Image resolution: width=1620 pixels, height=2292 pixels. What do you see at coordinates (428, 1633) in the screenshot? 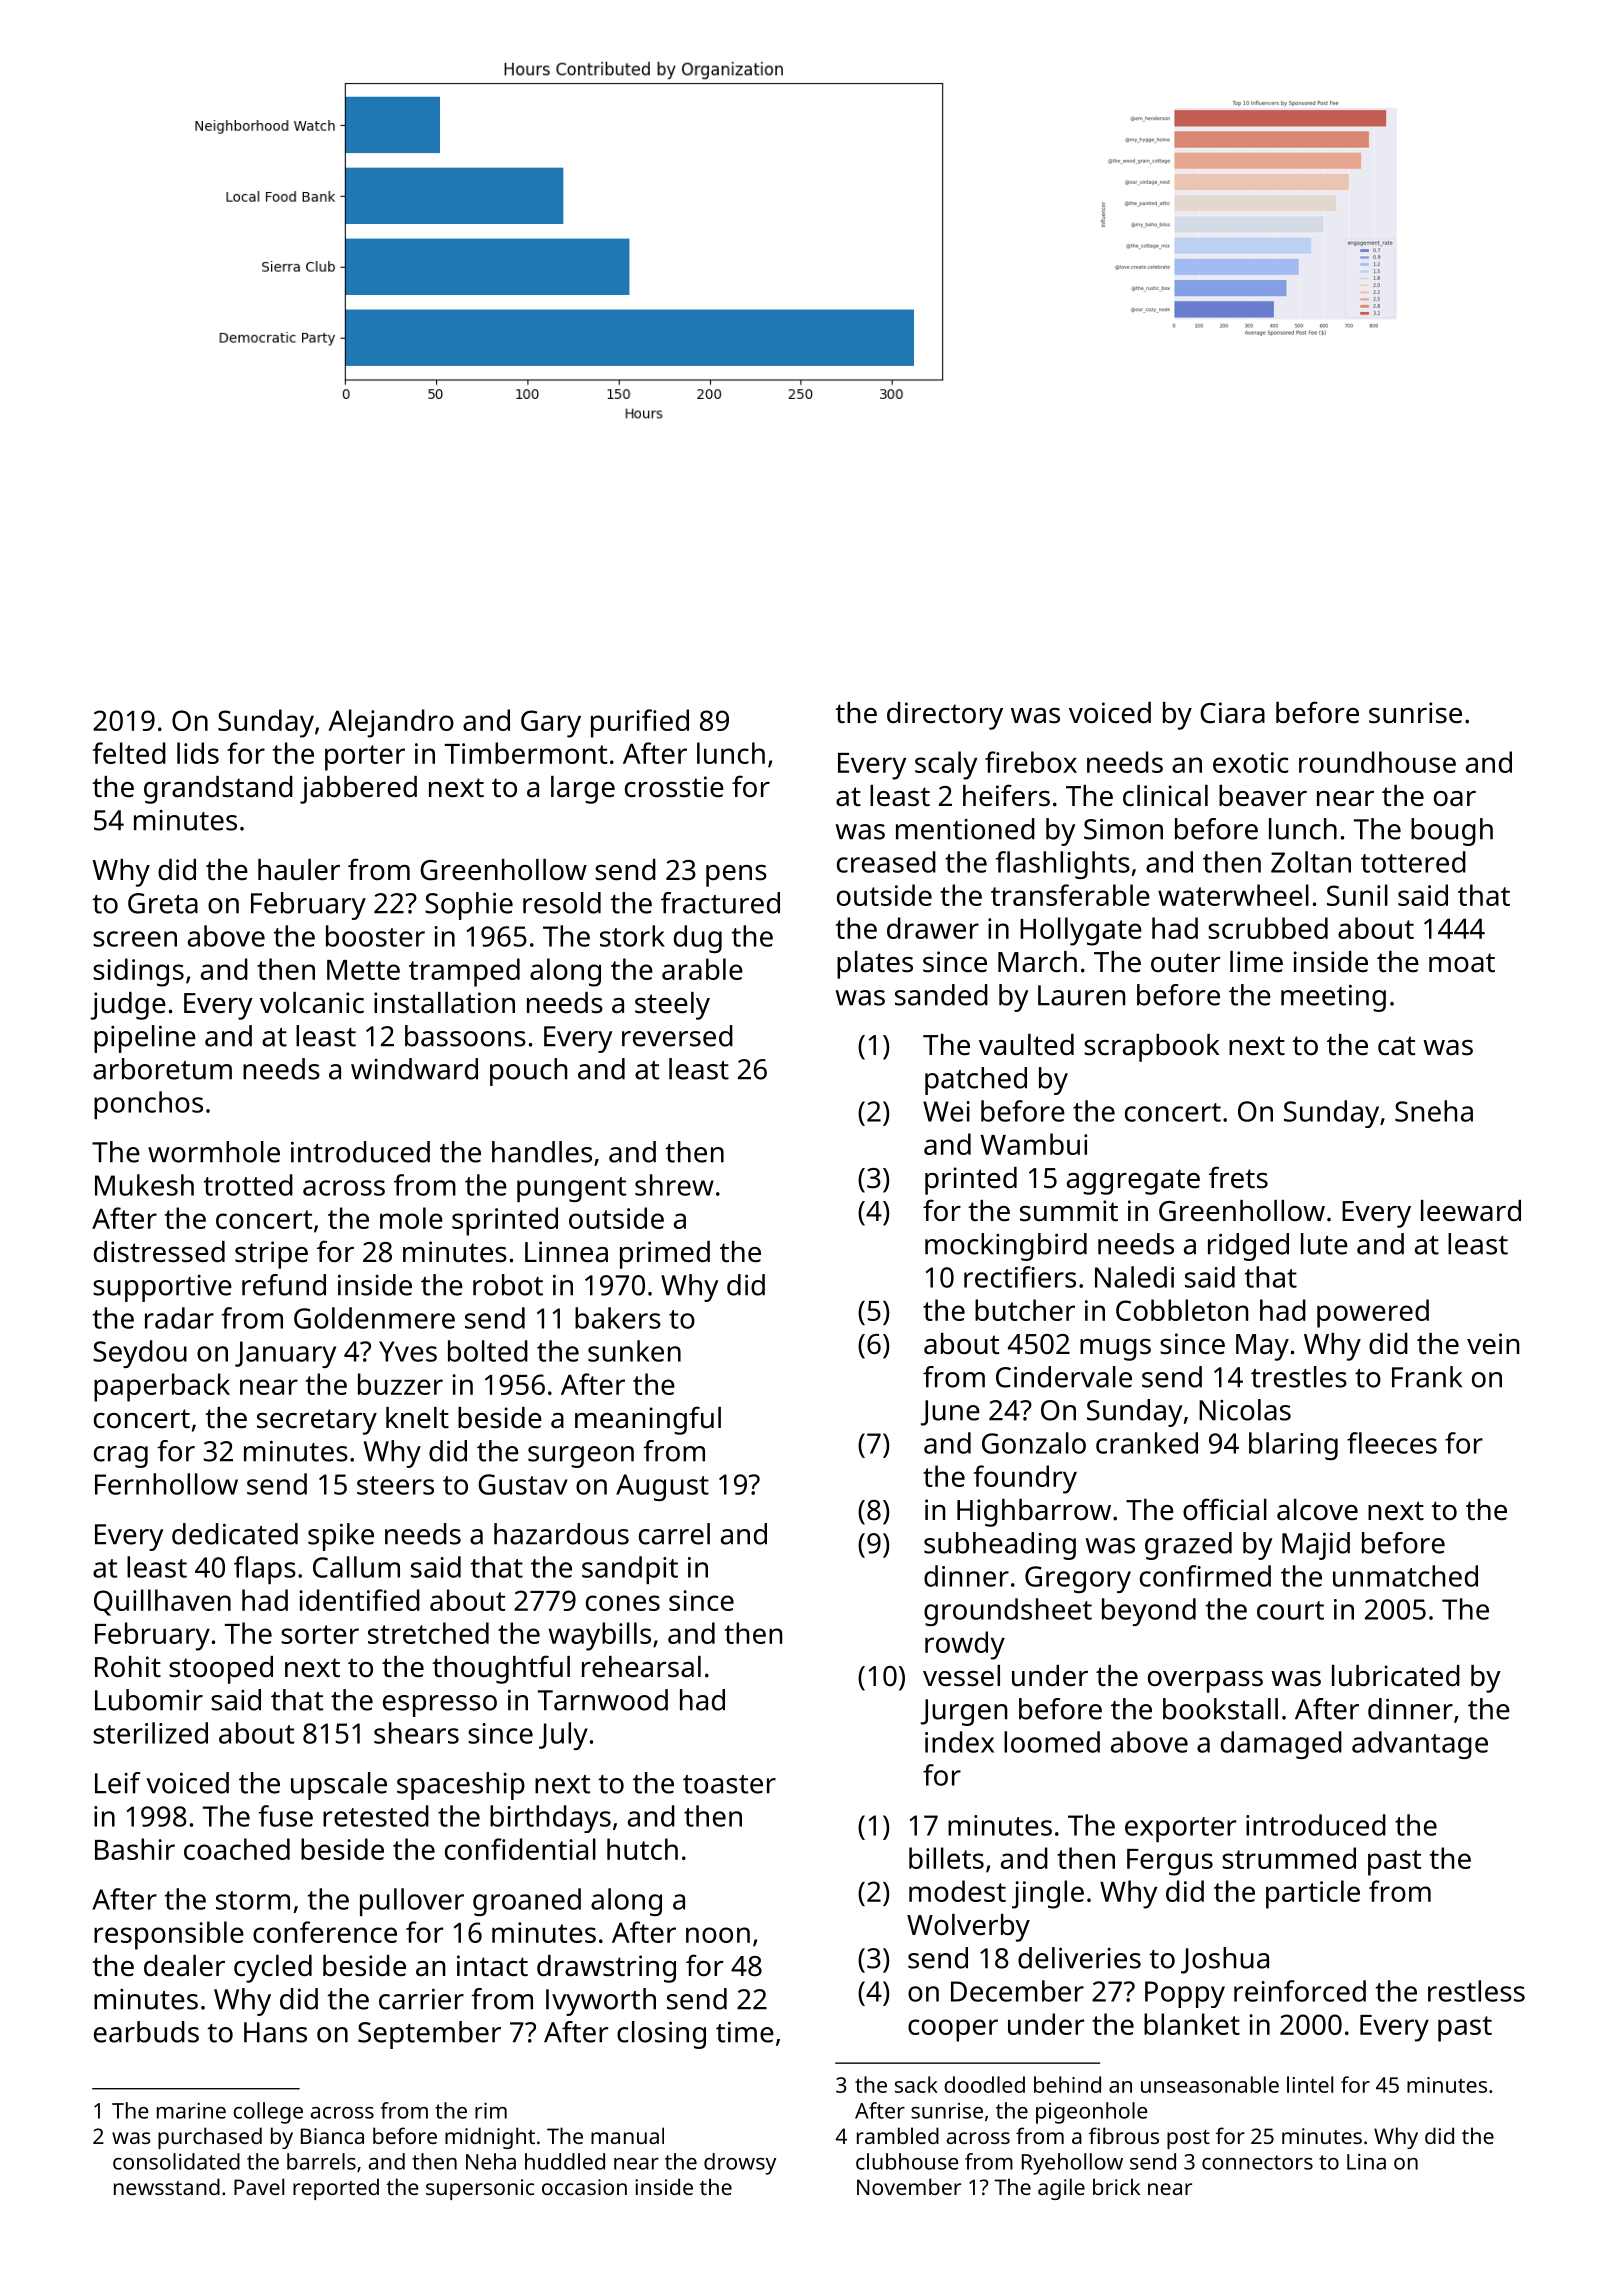
I see `stretched` at bounding box center [428, 1633].
